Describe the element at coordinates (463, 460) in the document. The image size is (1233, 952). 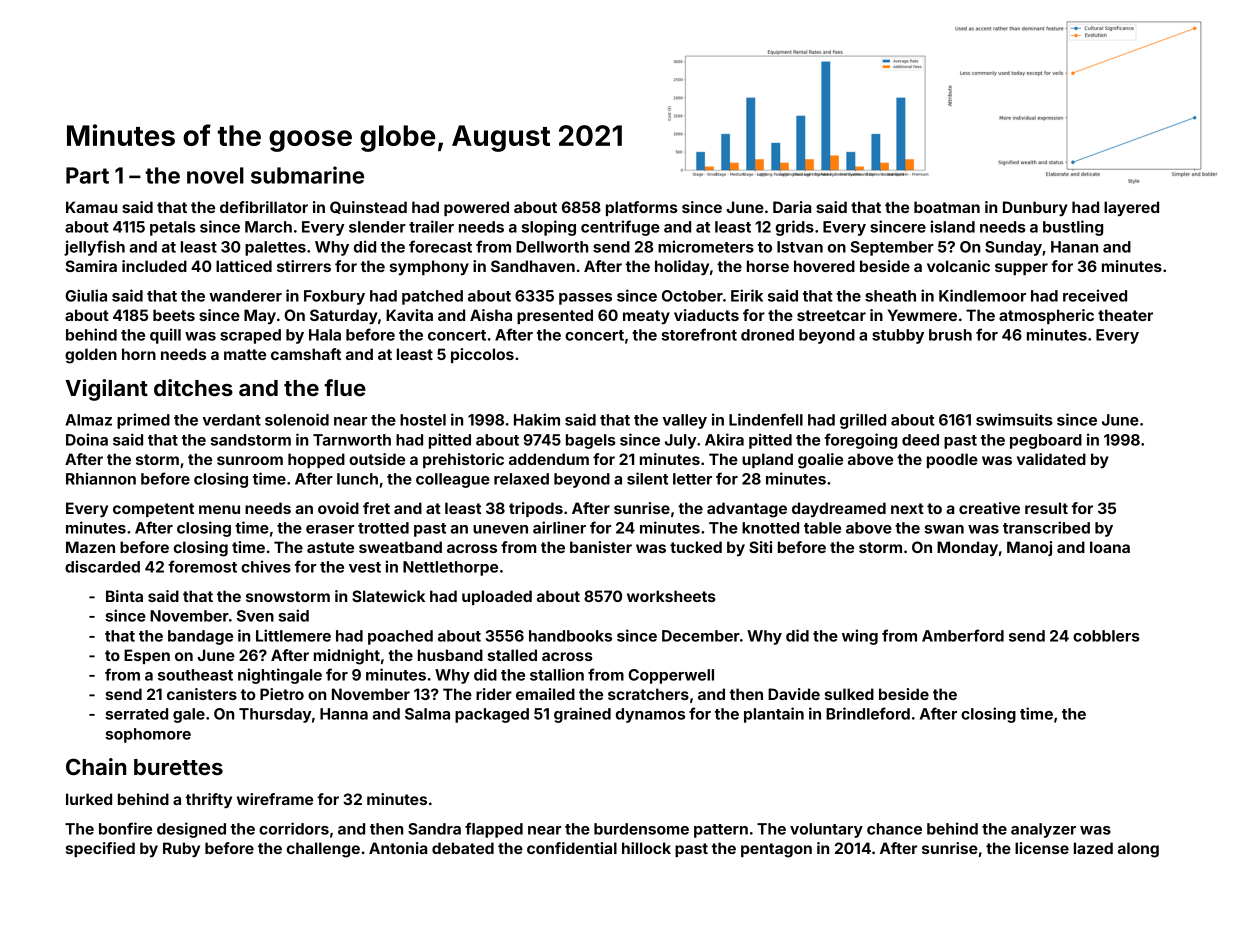
I see `prehistoric` at that location.
